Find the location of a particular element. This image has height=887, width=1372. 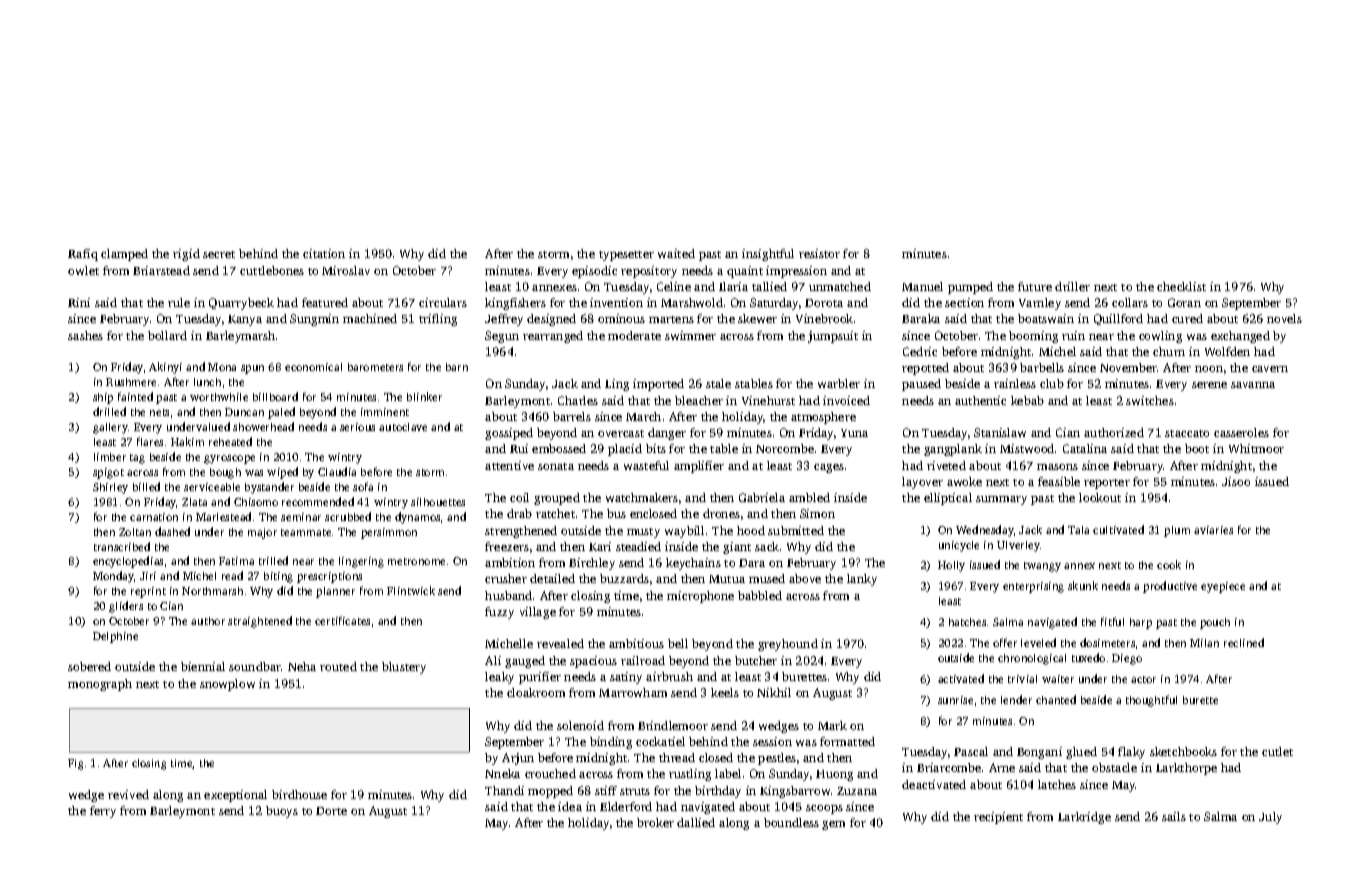

crouched is located at coordinates (550, 773).
